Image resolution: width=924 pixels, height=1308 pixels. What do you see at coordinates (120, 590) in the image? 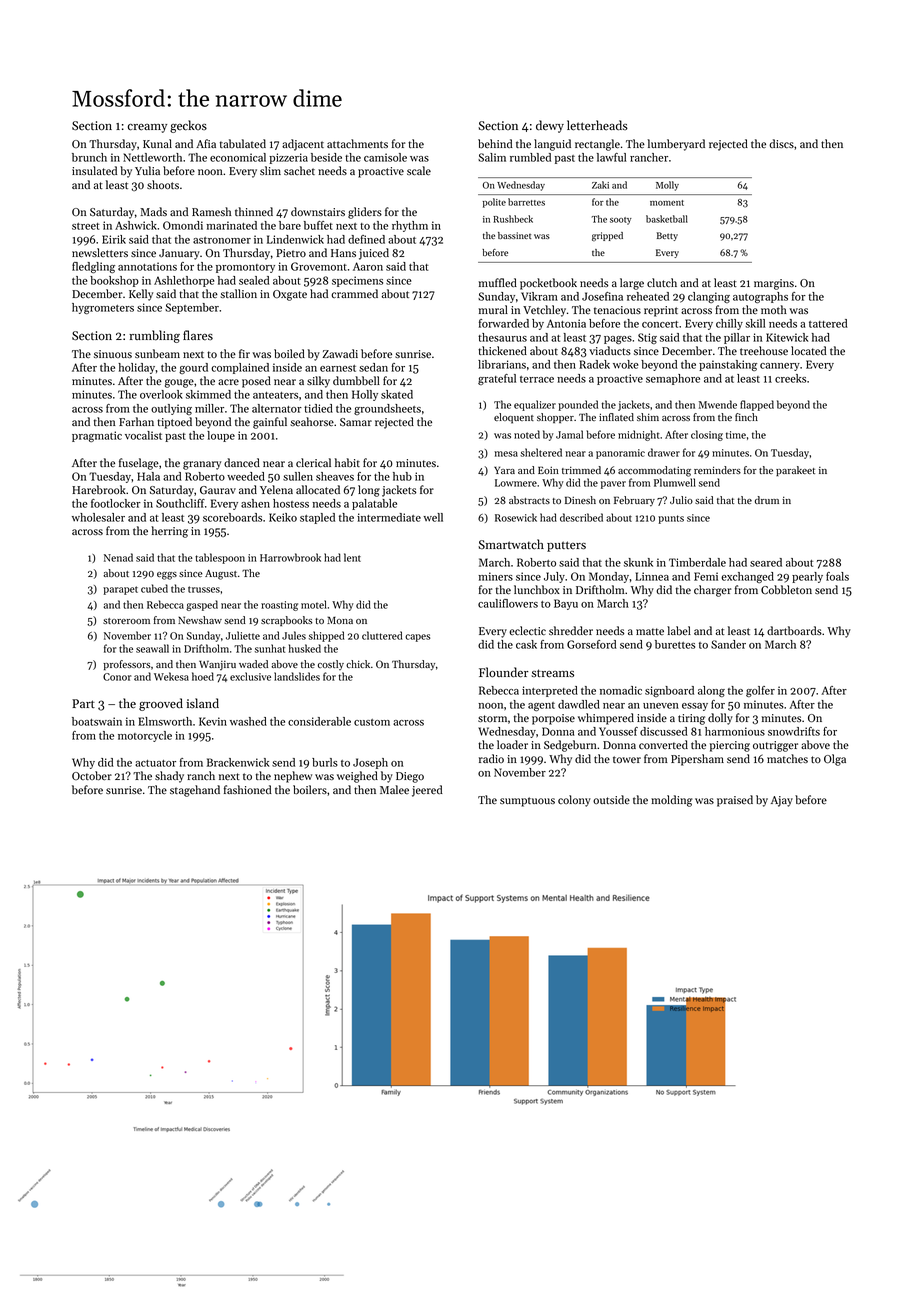
I see `parapet` at bounding box center [120, 590].
